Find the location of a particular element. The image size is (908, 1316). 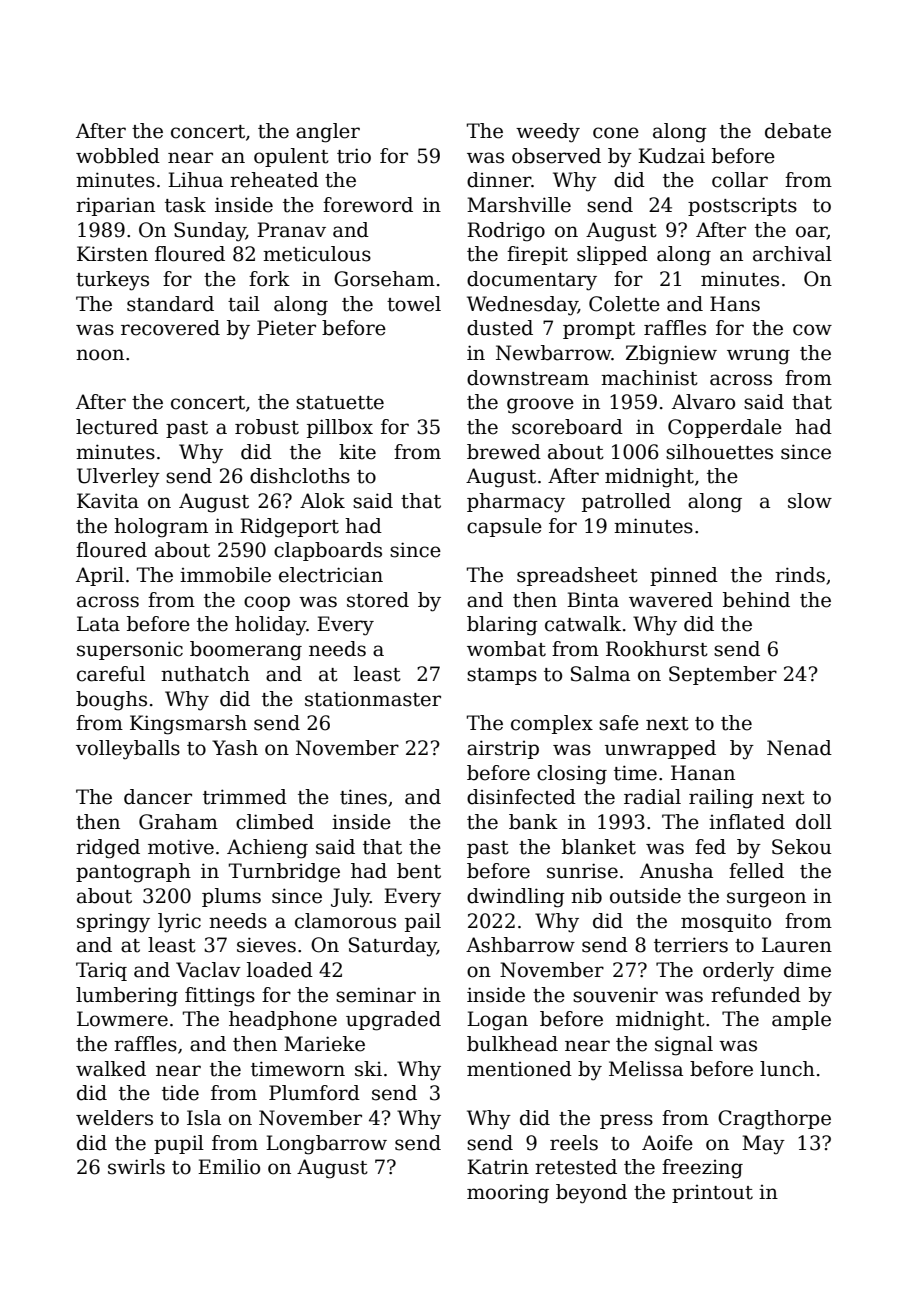

statuette is located at coordinates (340, 403).
